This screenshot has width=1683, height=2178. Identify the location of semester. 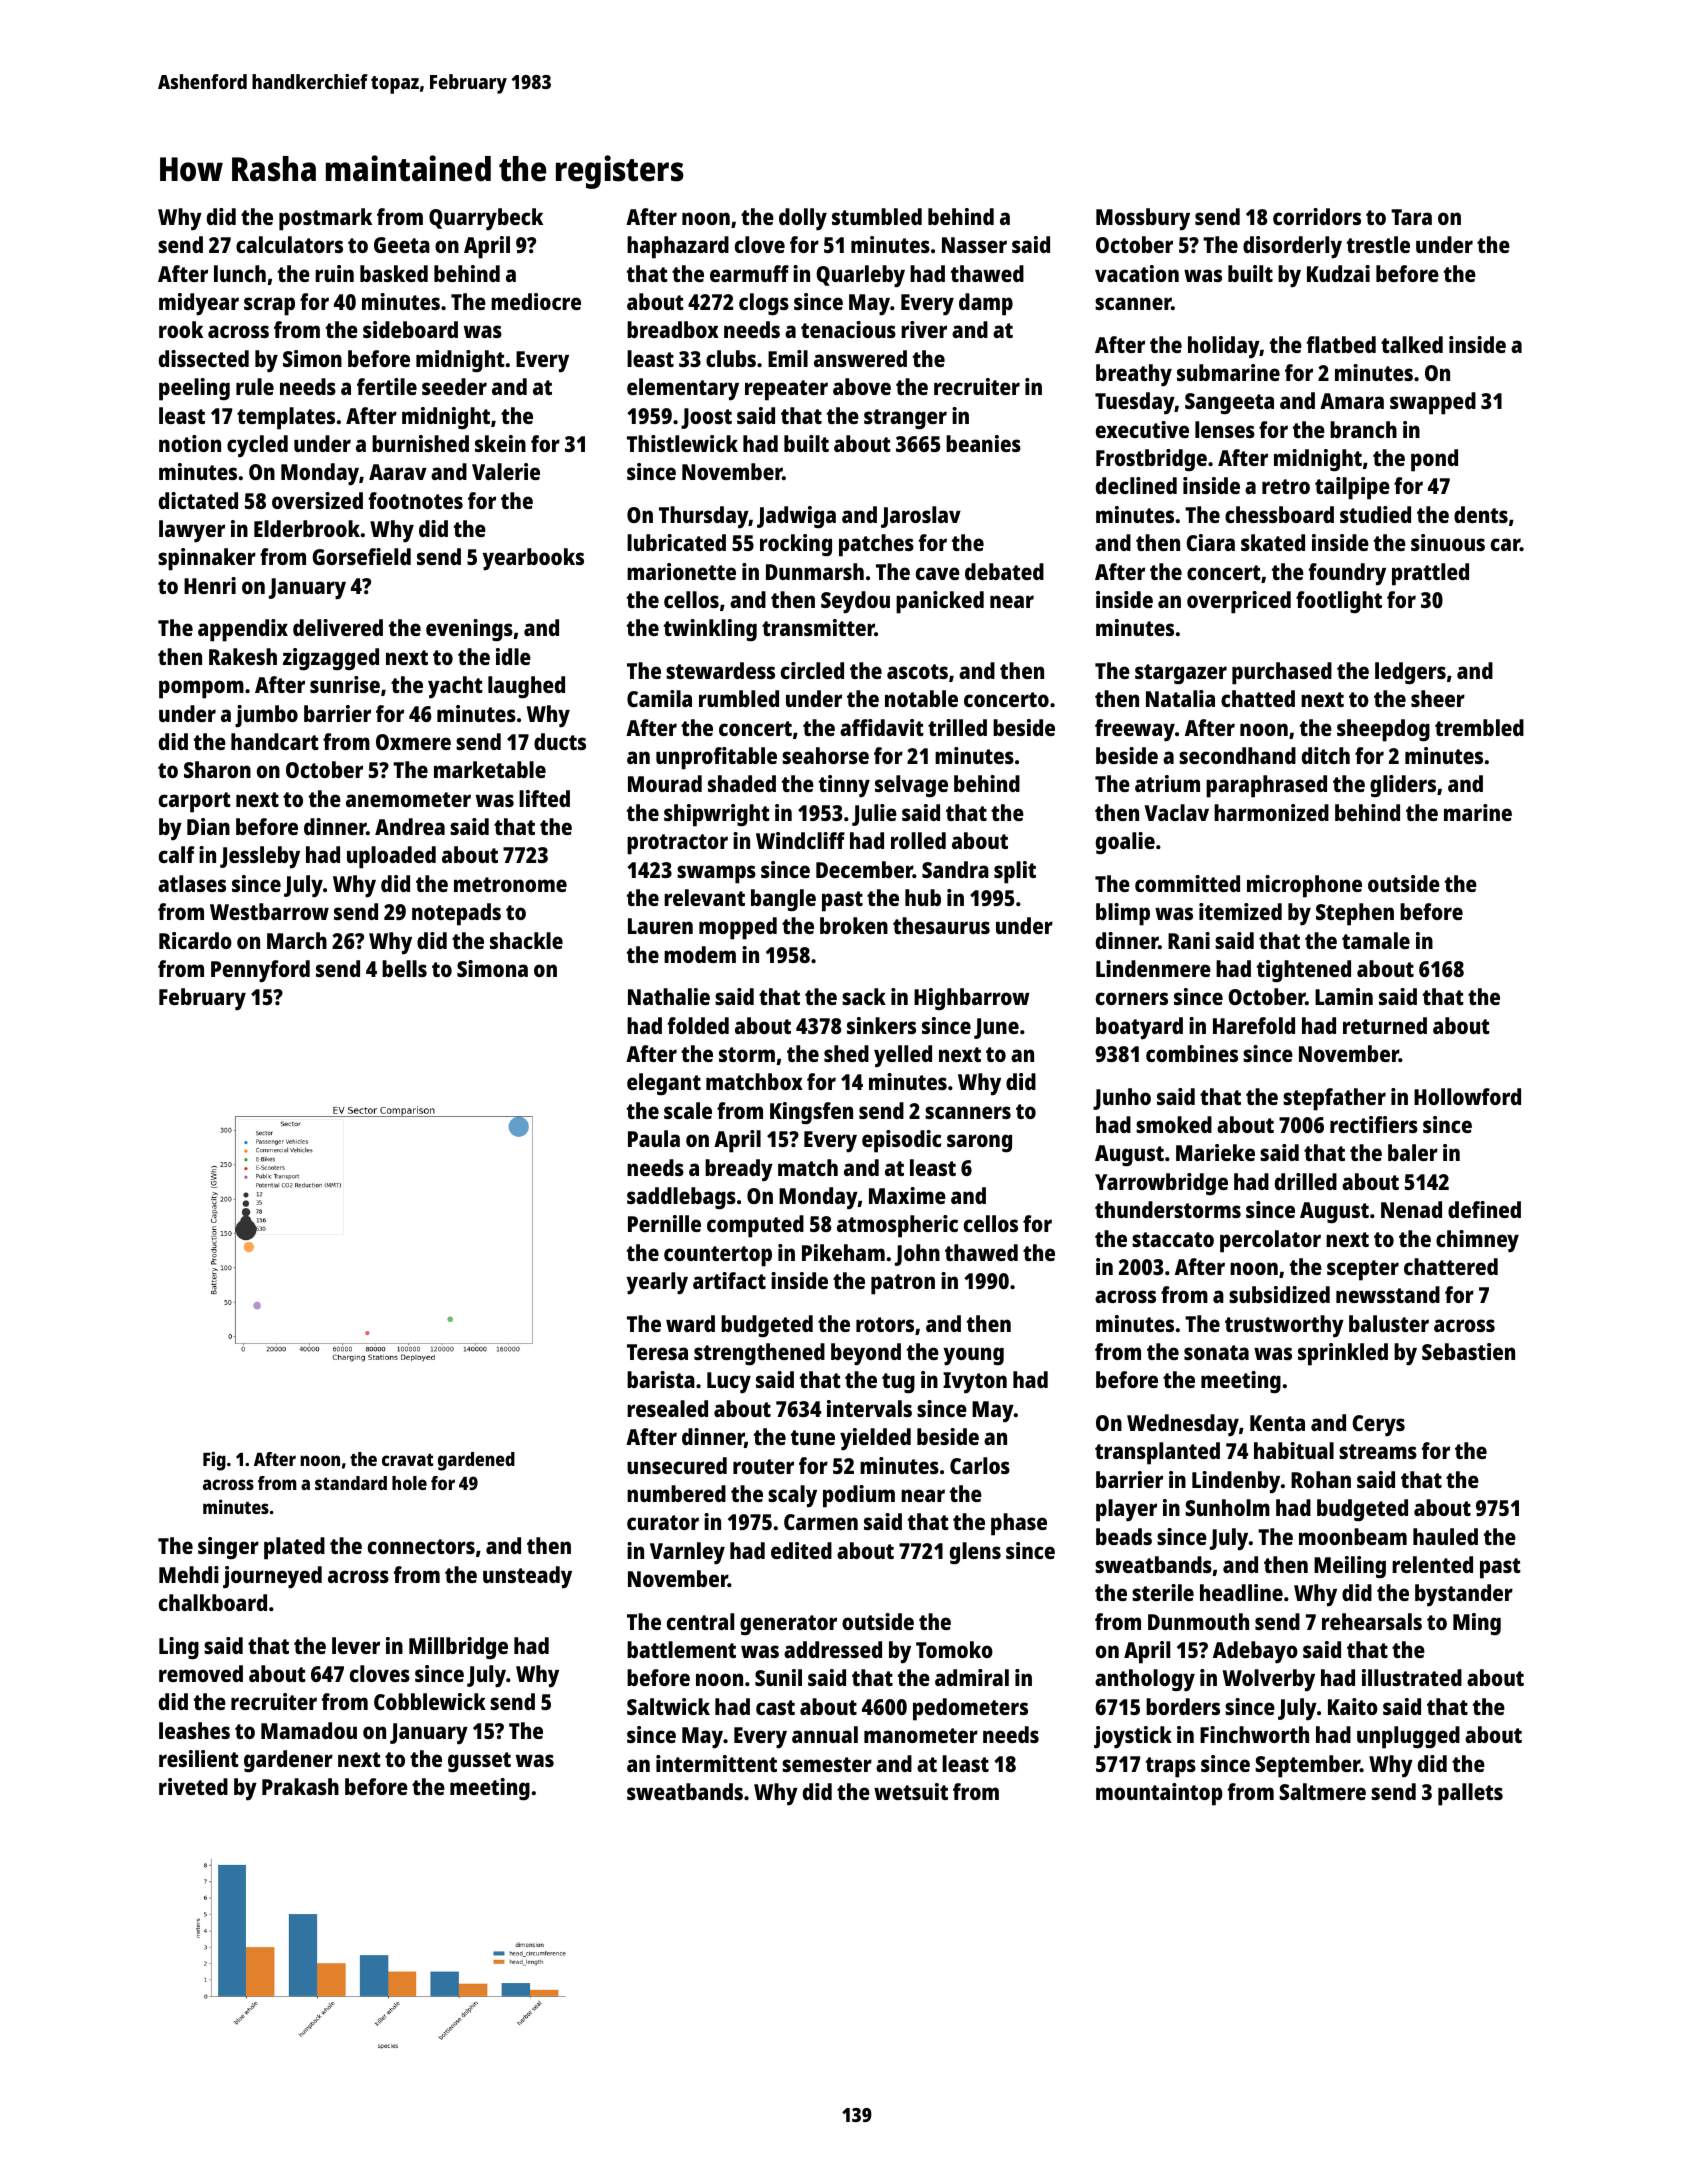
(827, 1764).
